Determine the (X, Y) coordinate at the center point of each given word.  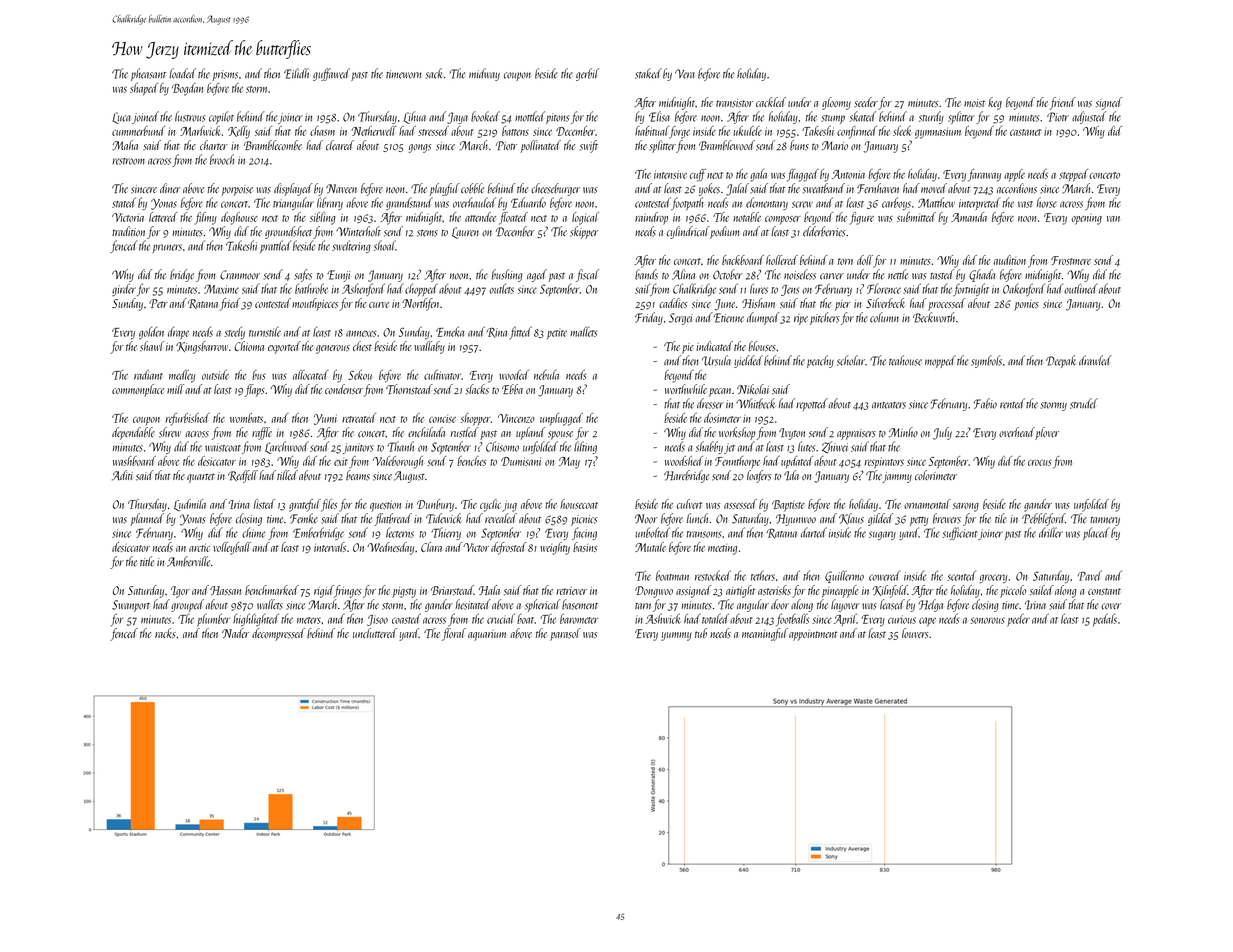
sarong (966, 507)
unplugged (561, 419)
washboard (134, 461)
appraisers (856, 434)
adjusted (1089, 117)
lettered (163, 217)
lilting (585, 447)
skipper (584, 232)
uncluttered (375, 633)
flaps (255, 390)
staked (648, 73)
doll (865, 260)
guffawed (331, 74)
